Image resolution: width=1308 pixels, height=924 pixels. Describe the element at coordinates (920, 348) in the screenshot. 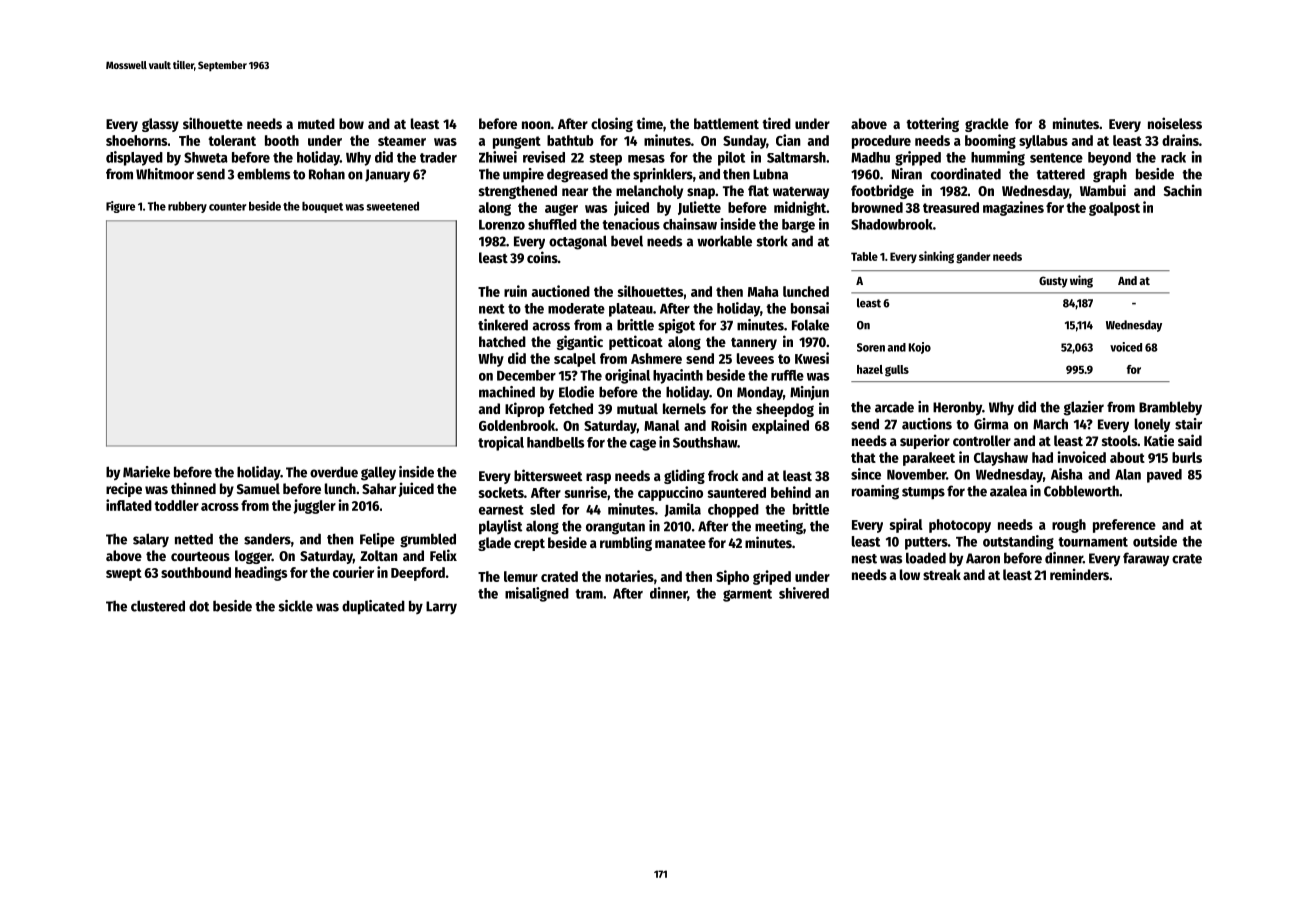

I see `Kojo` at that location.
